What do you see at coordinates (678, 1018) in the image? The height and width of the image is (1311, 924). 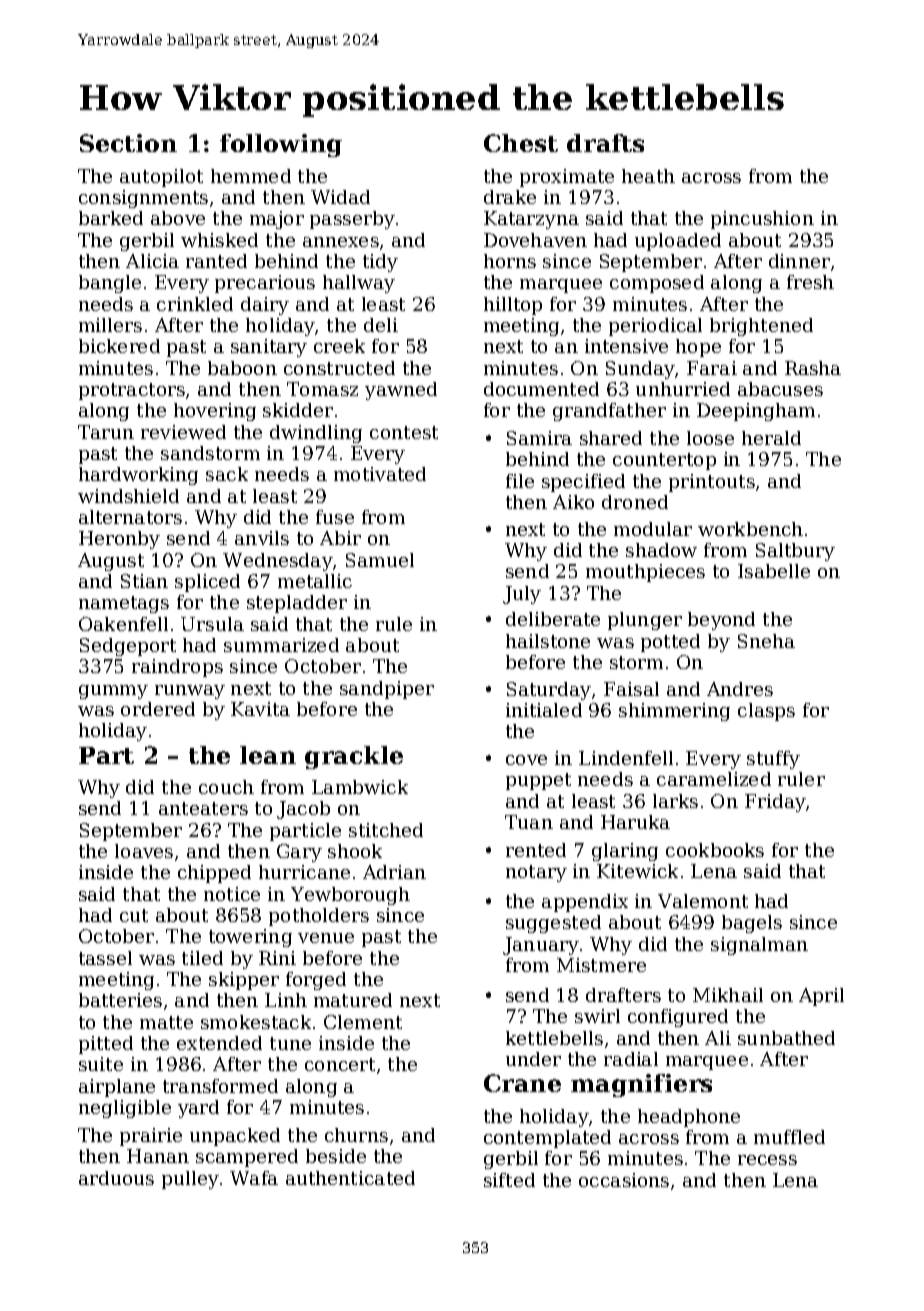 I see `configured` at bounding box center [678, 1018].
